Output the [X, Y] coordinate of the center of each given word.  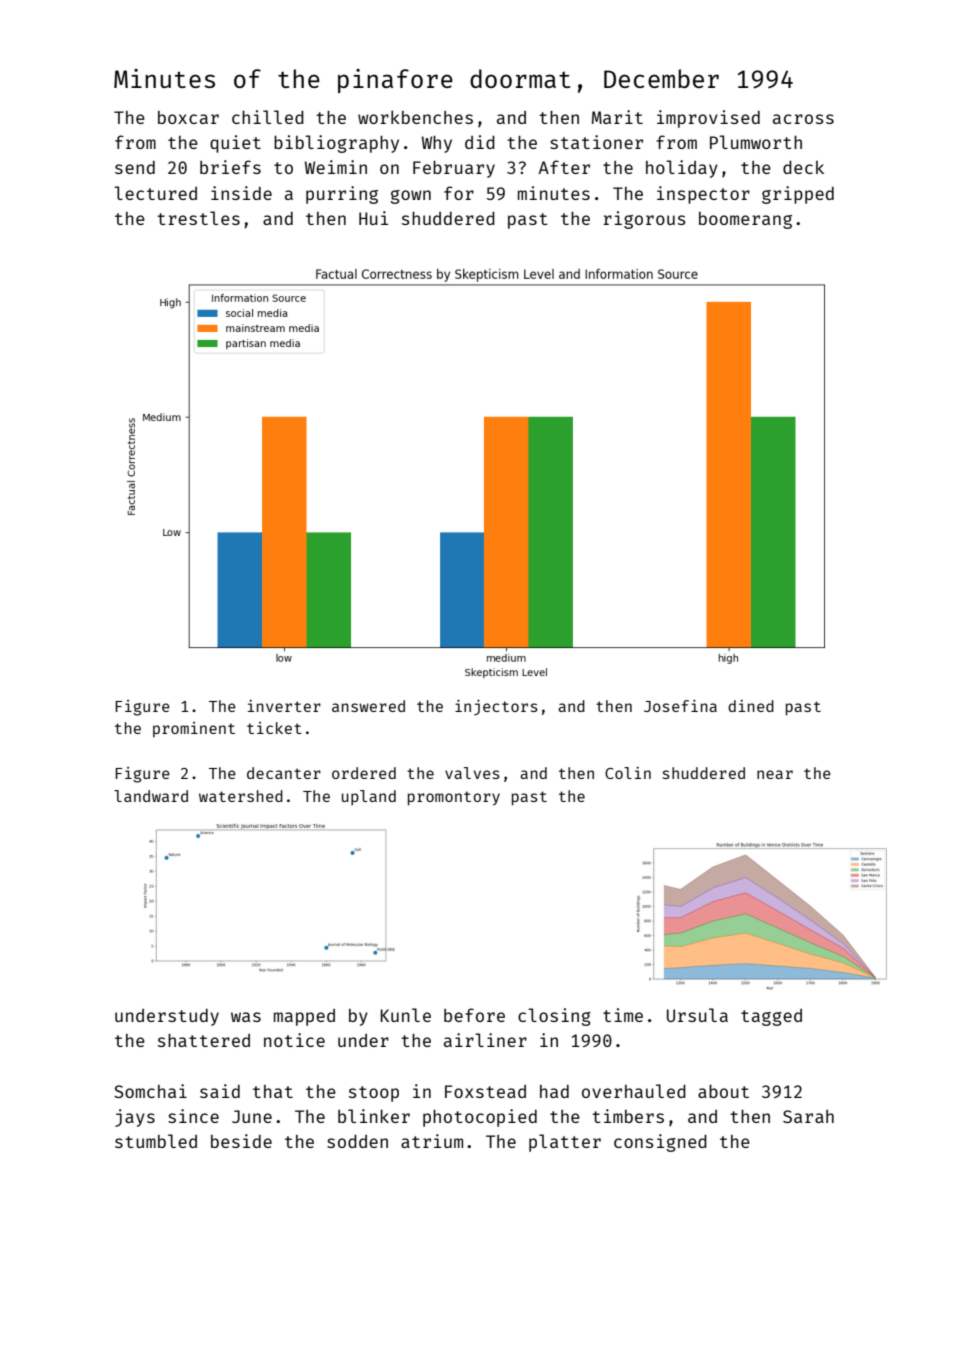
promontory [454, 798]
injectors [496, 708]
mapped [304, 1017]
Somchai [150, 1091]
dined [751, 706]
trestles [198, 218]
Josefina [680, 706]
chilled [268, 117]
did [480, 142]
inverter [284, 706]
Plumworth [756, 142]
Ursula [697, 1015]
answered [368, 706]
